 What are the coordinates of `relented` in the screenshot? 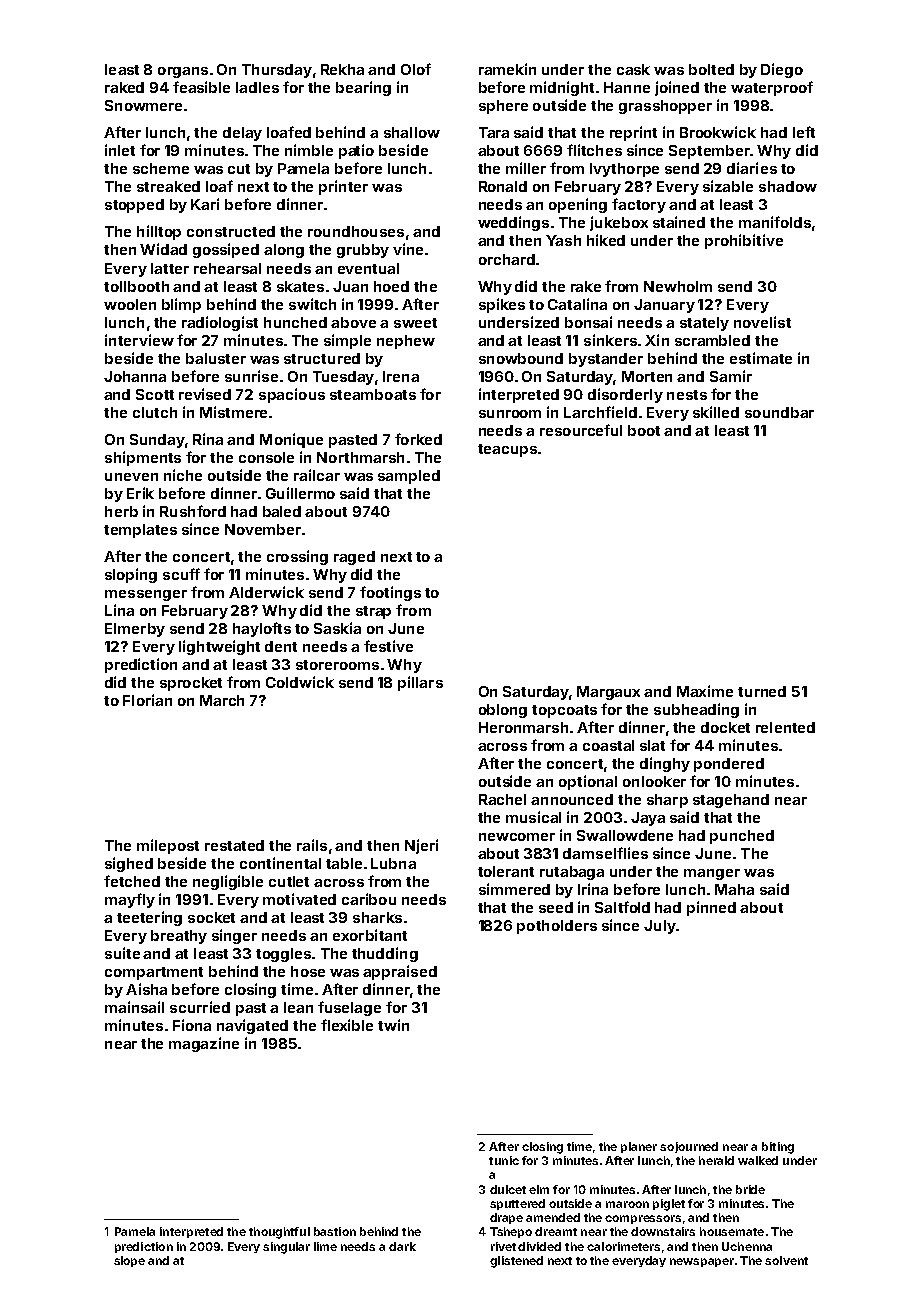 It's located at (785, 727).
